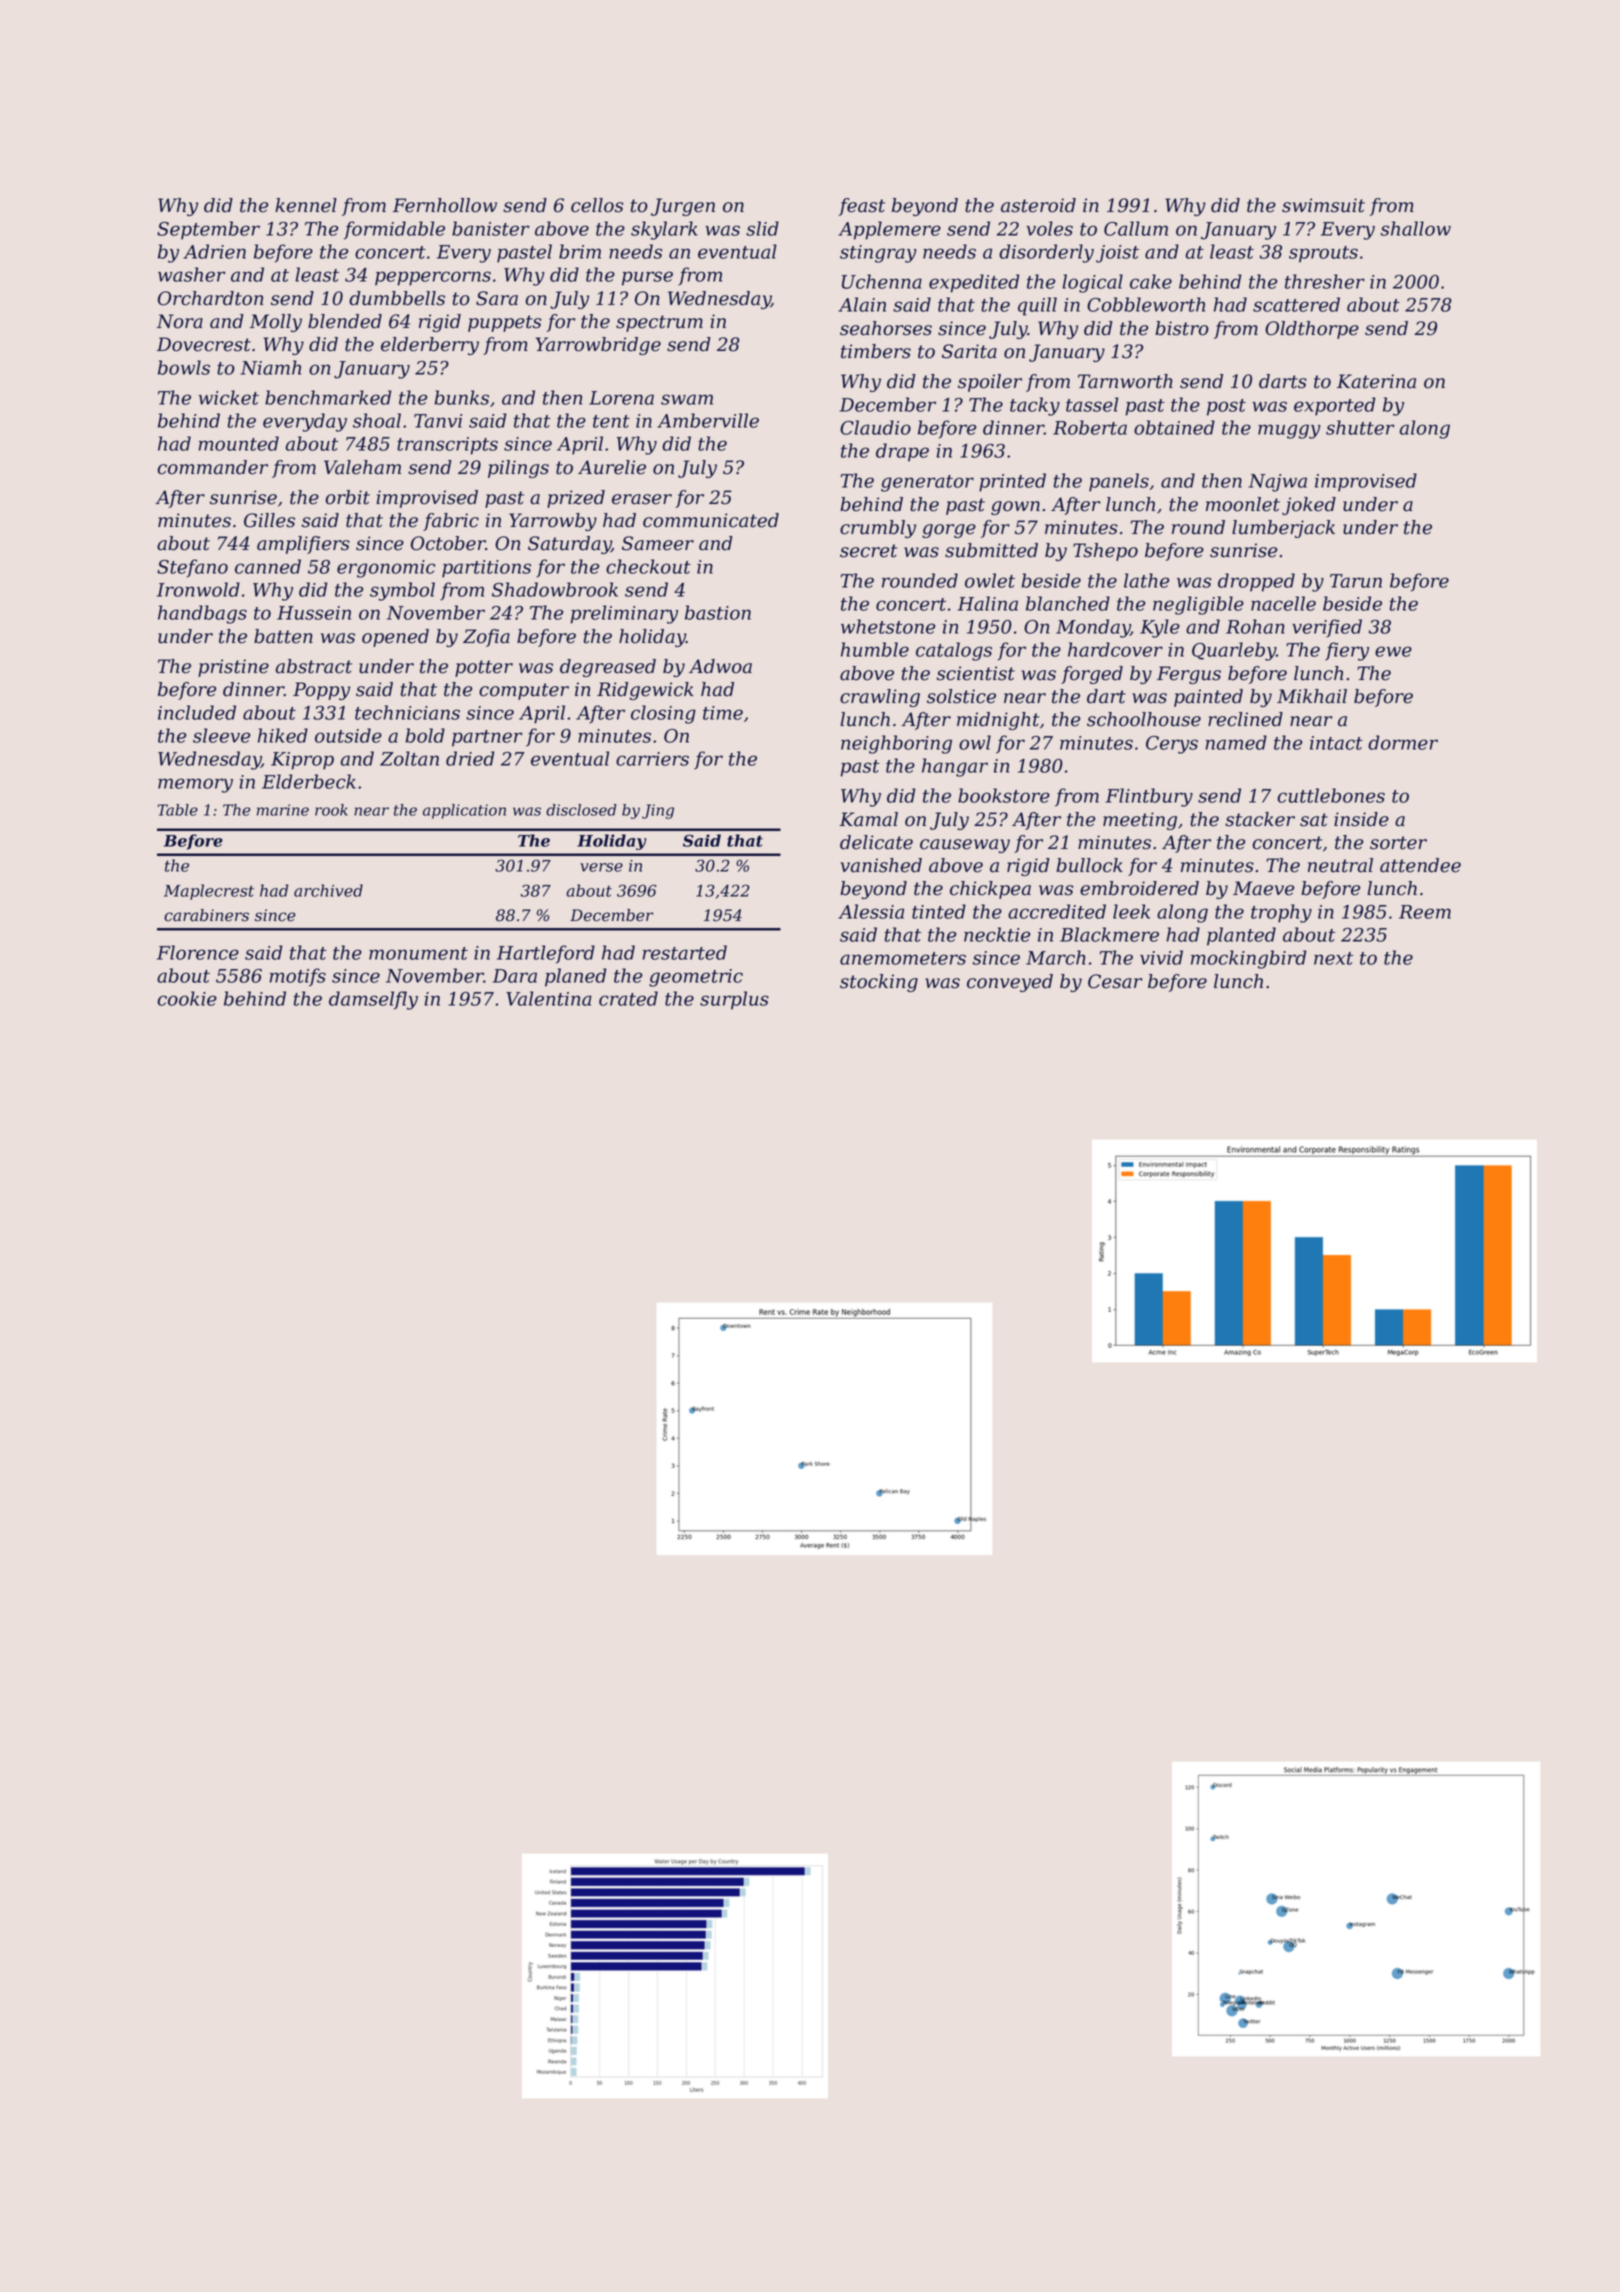 Image resolution: width=1620 pixels, height=2292 pixels. What do you see at coordinates (297, 977) in the document?
I see `motifs` at bounding box center [297, 977].
